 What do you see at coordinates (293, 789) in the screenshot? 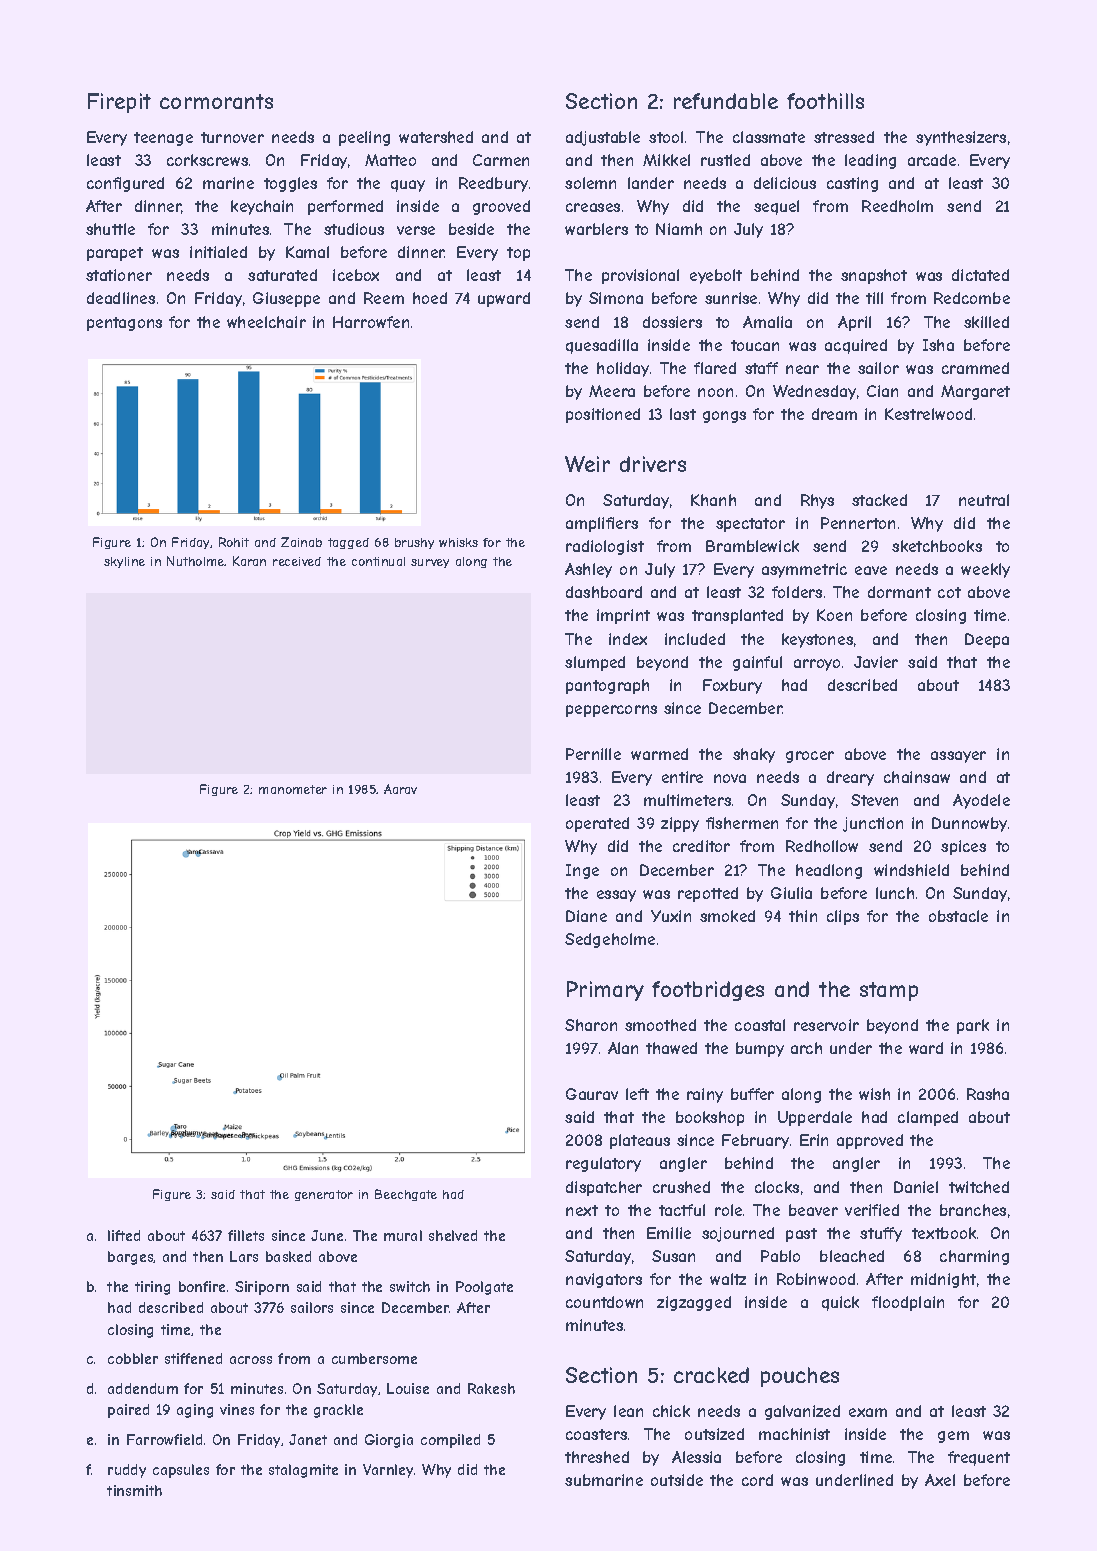
I see `manometer` at bounding box center [293, 789].
